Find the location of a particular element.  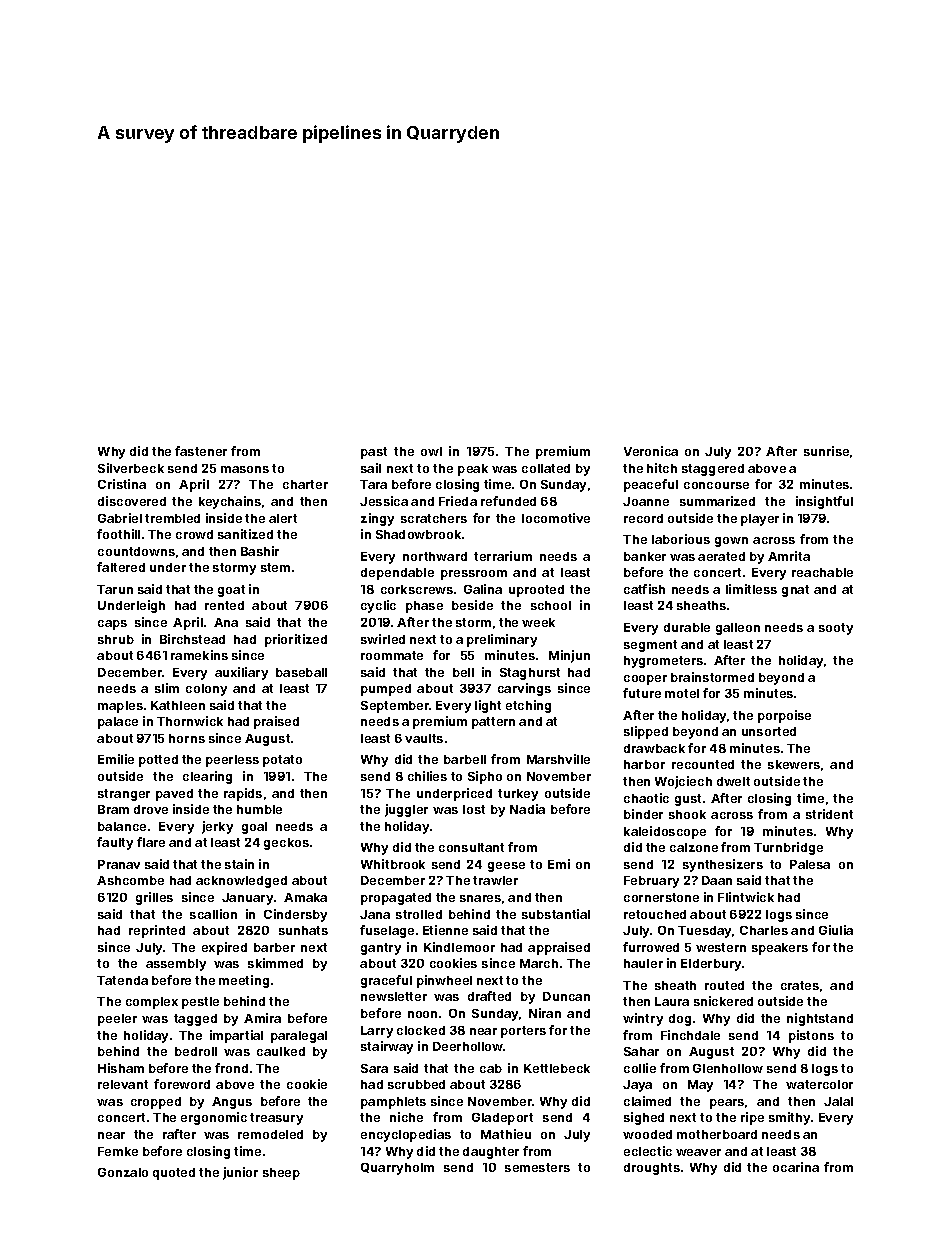

Birchstead is located at coordinates (192, 639).
